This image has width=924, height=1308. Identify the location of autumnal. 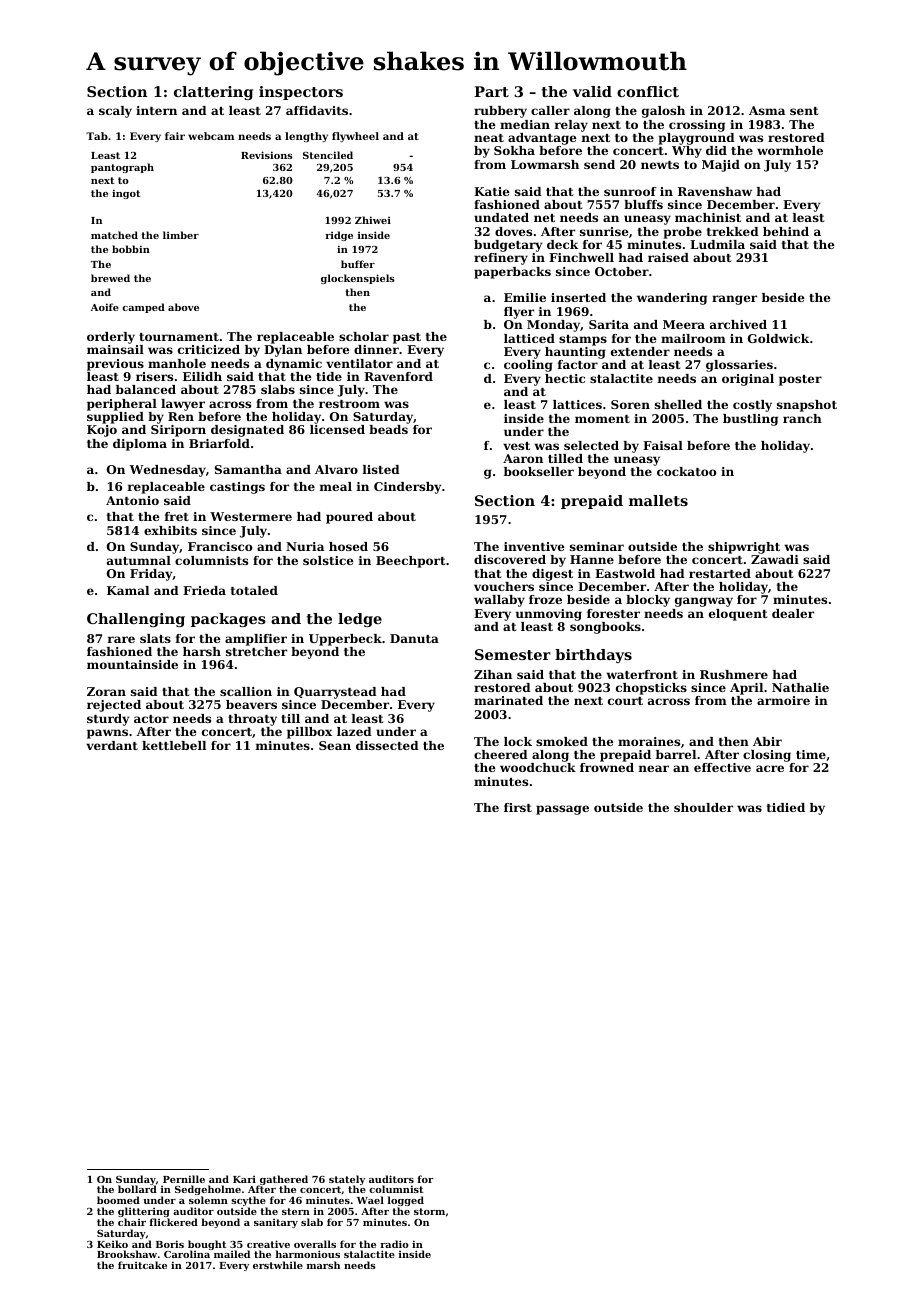
(139, 560).
